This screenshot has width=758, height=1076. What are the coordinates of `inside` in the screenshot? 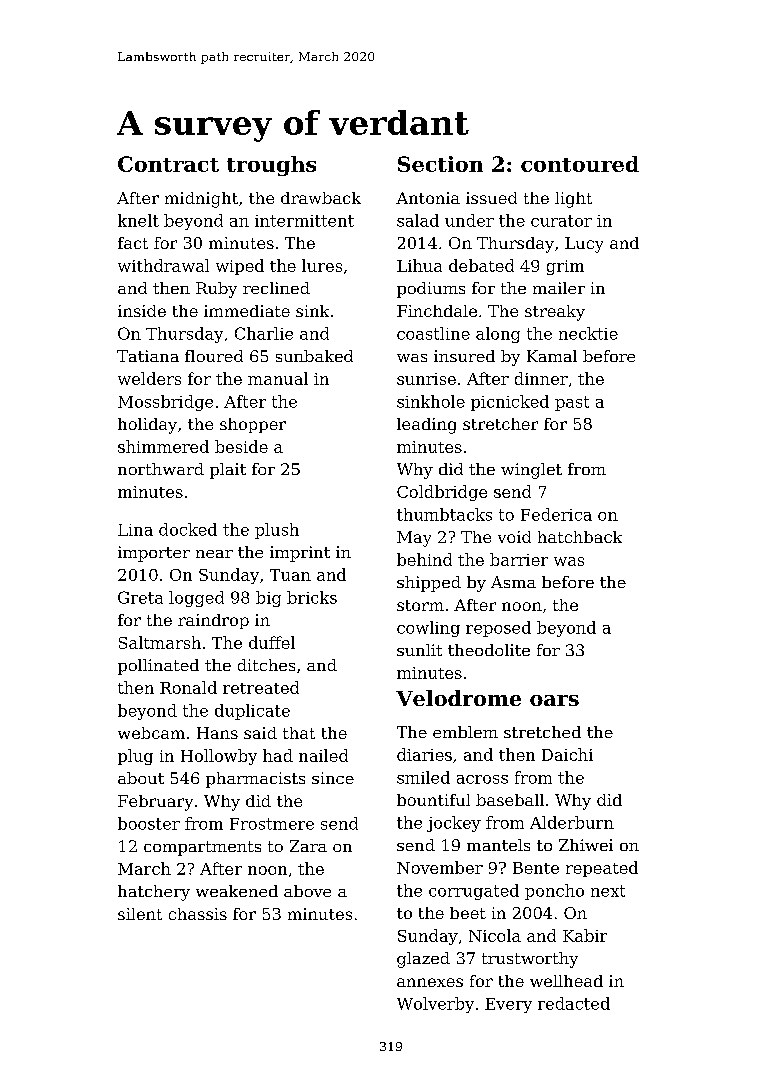 It's located at (142, 311).
